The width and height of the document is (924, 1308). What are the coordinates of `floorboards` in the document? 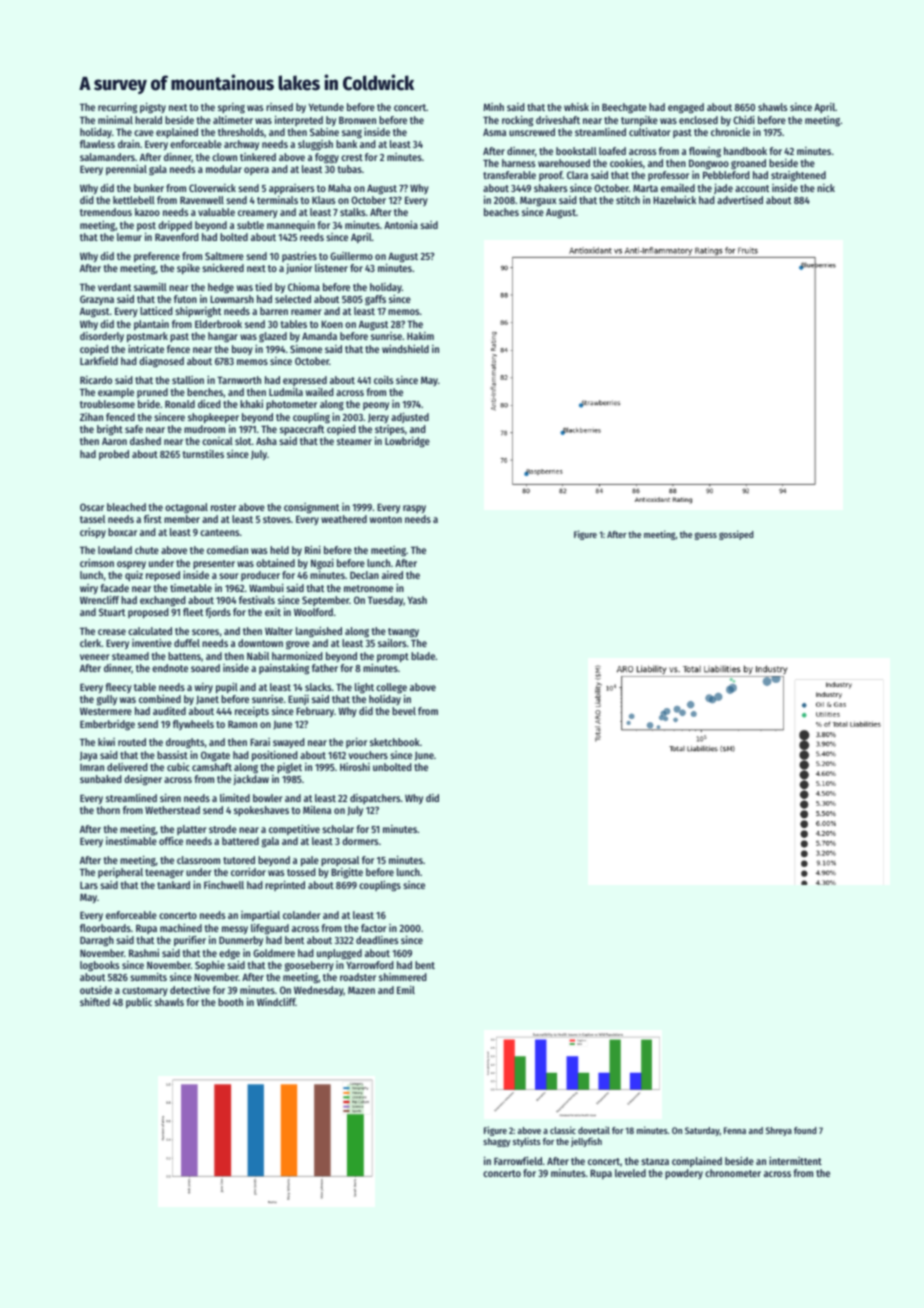 It's located at (105, 928).
